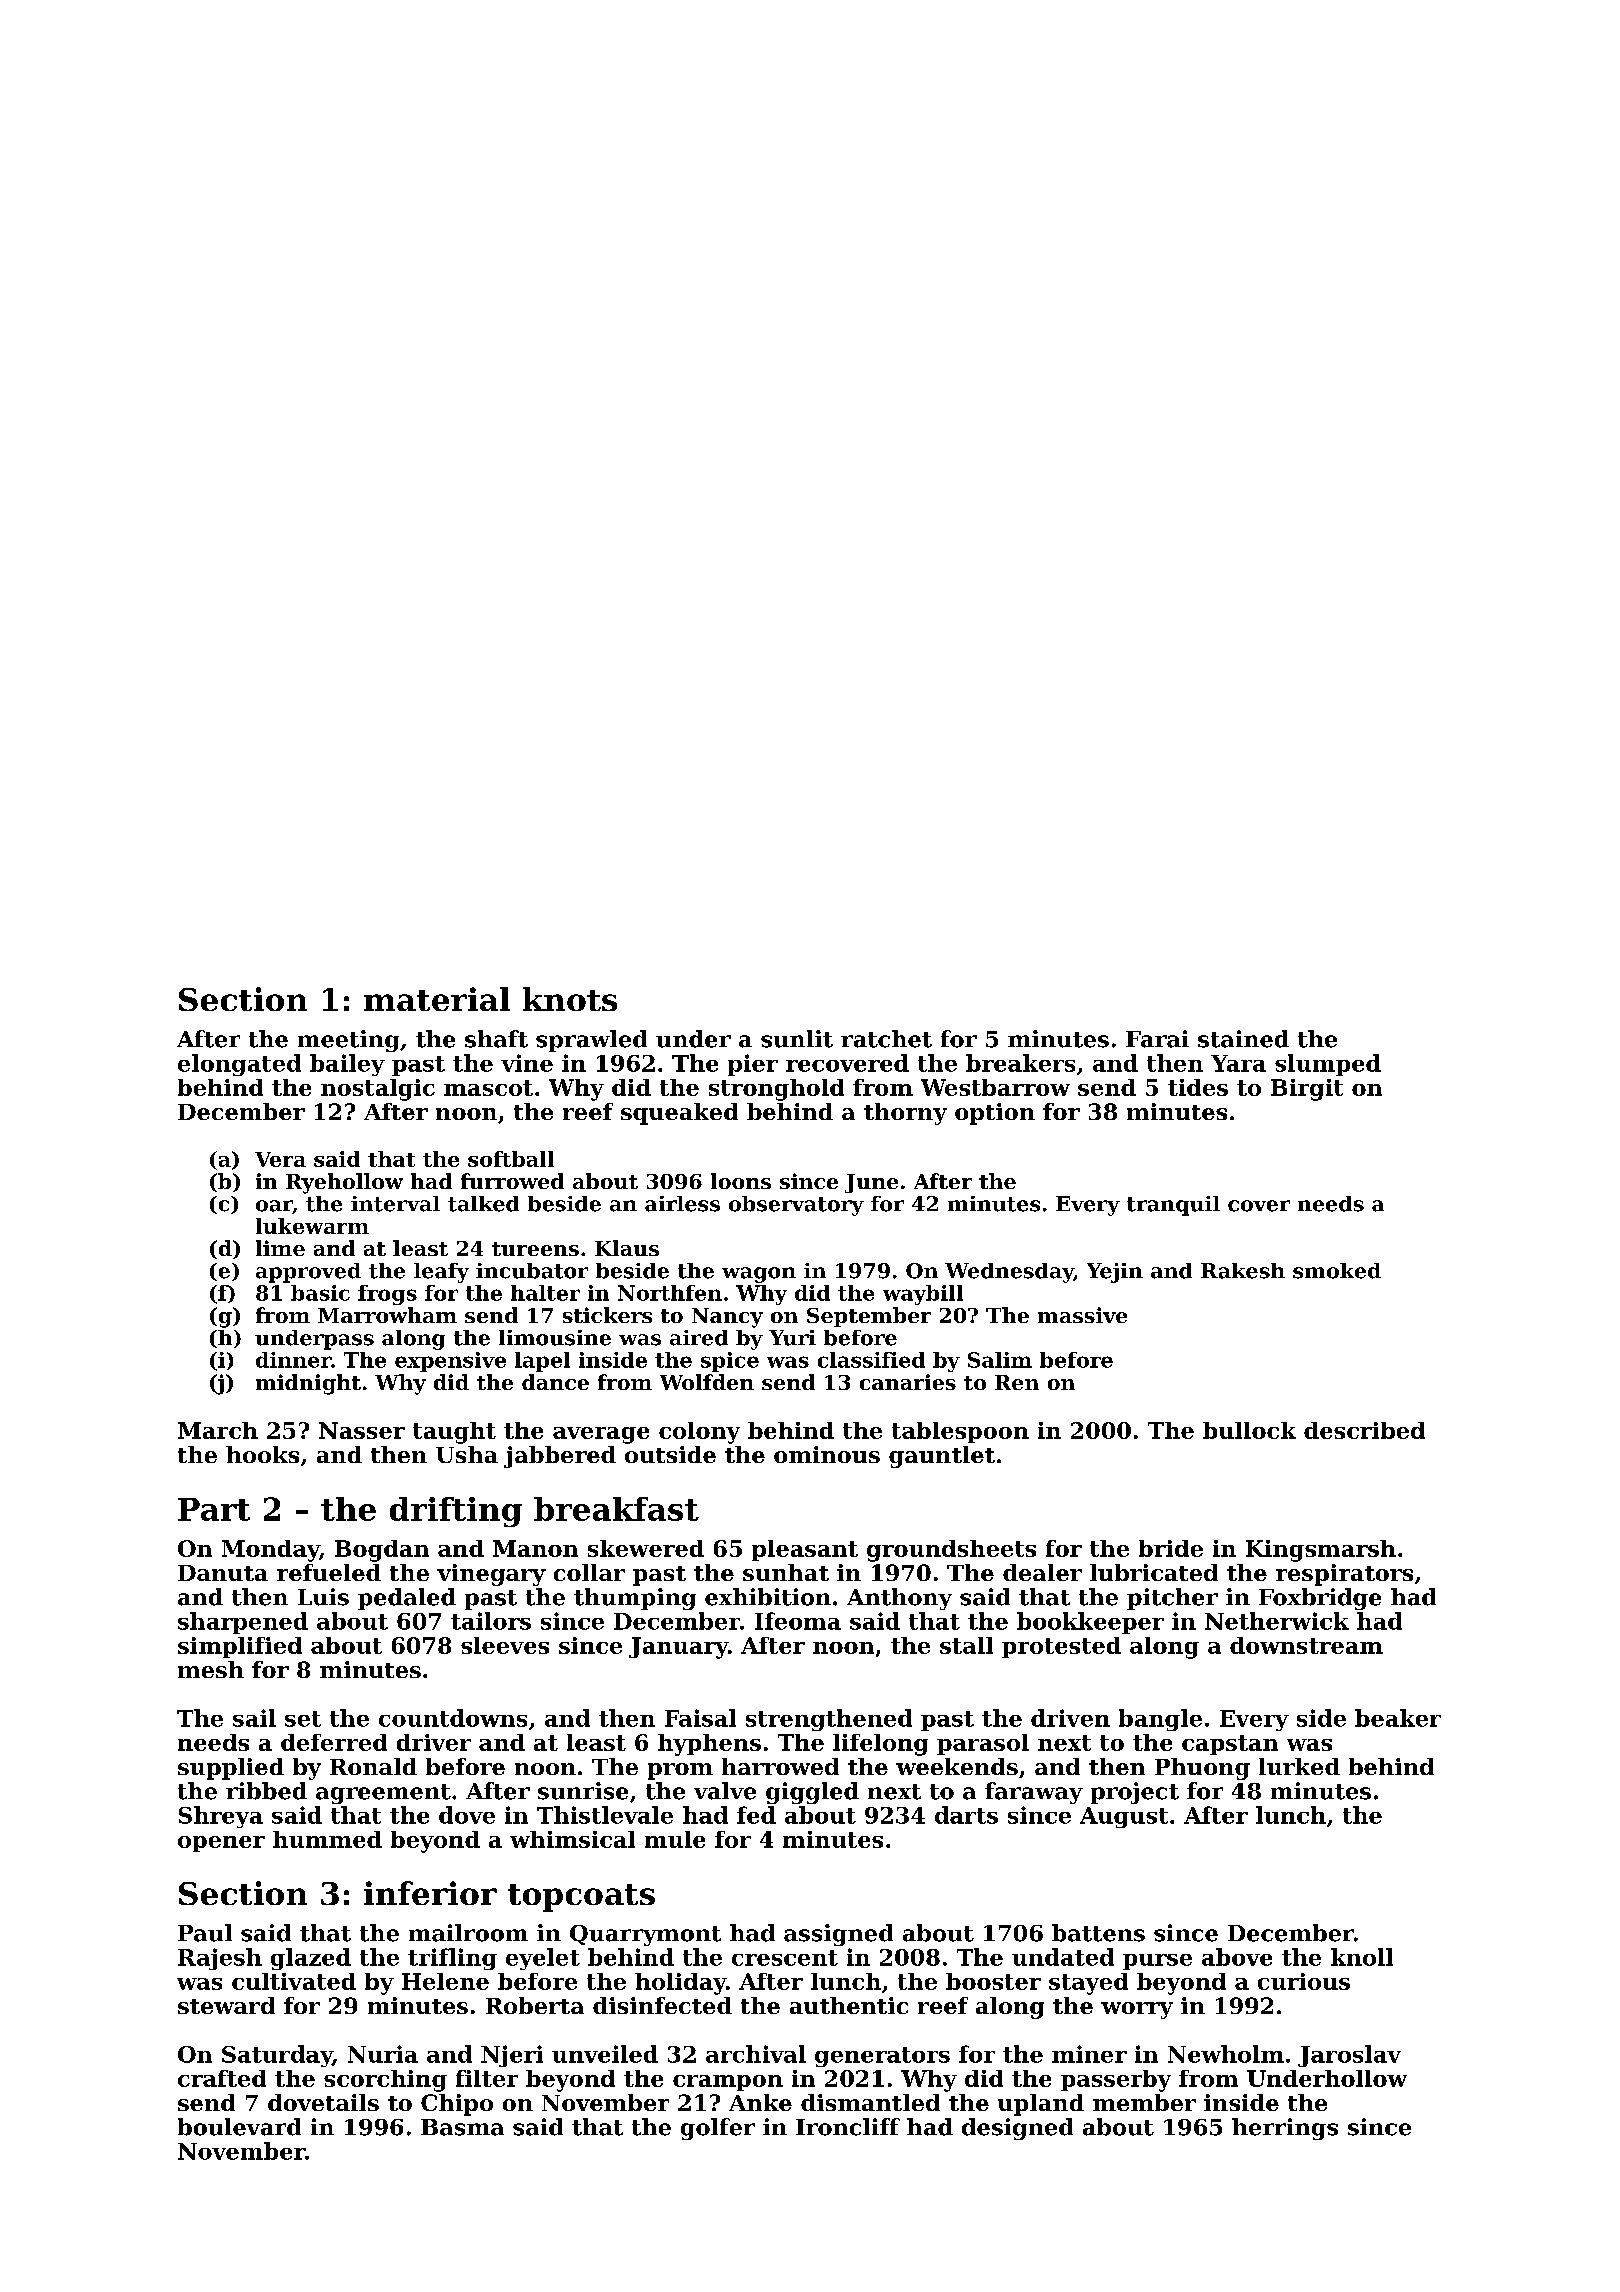 The height and width of the screenshot is (2292, 1620). What do you see at coordinates (254, 1718) in the screenshot?
I see `sail` at bounding box center [254, 1718].
